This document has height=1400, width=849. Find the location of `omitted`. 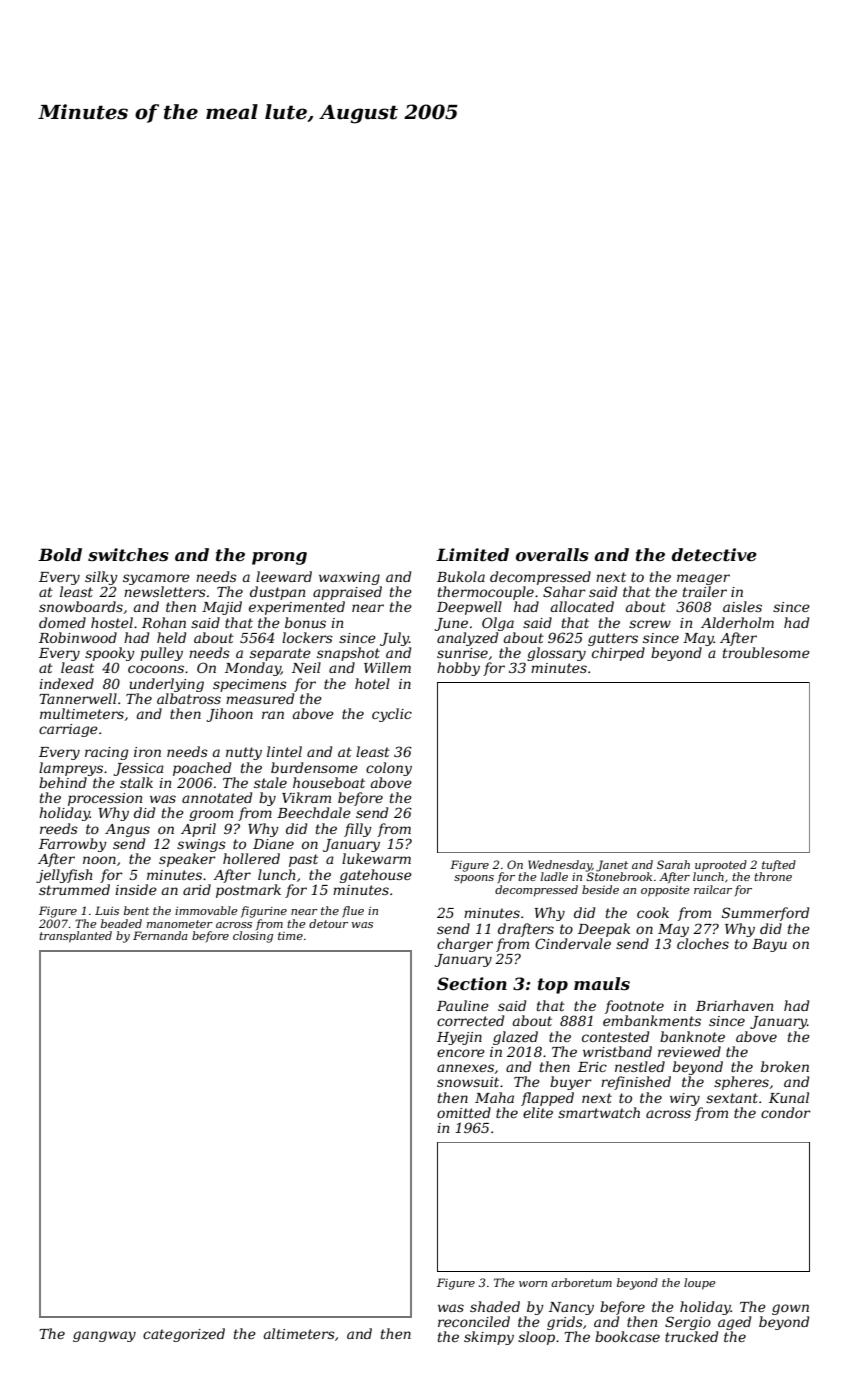

omitted is located at coordinates (464, 1112).
